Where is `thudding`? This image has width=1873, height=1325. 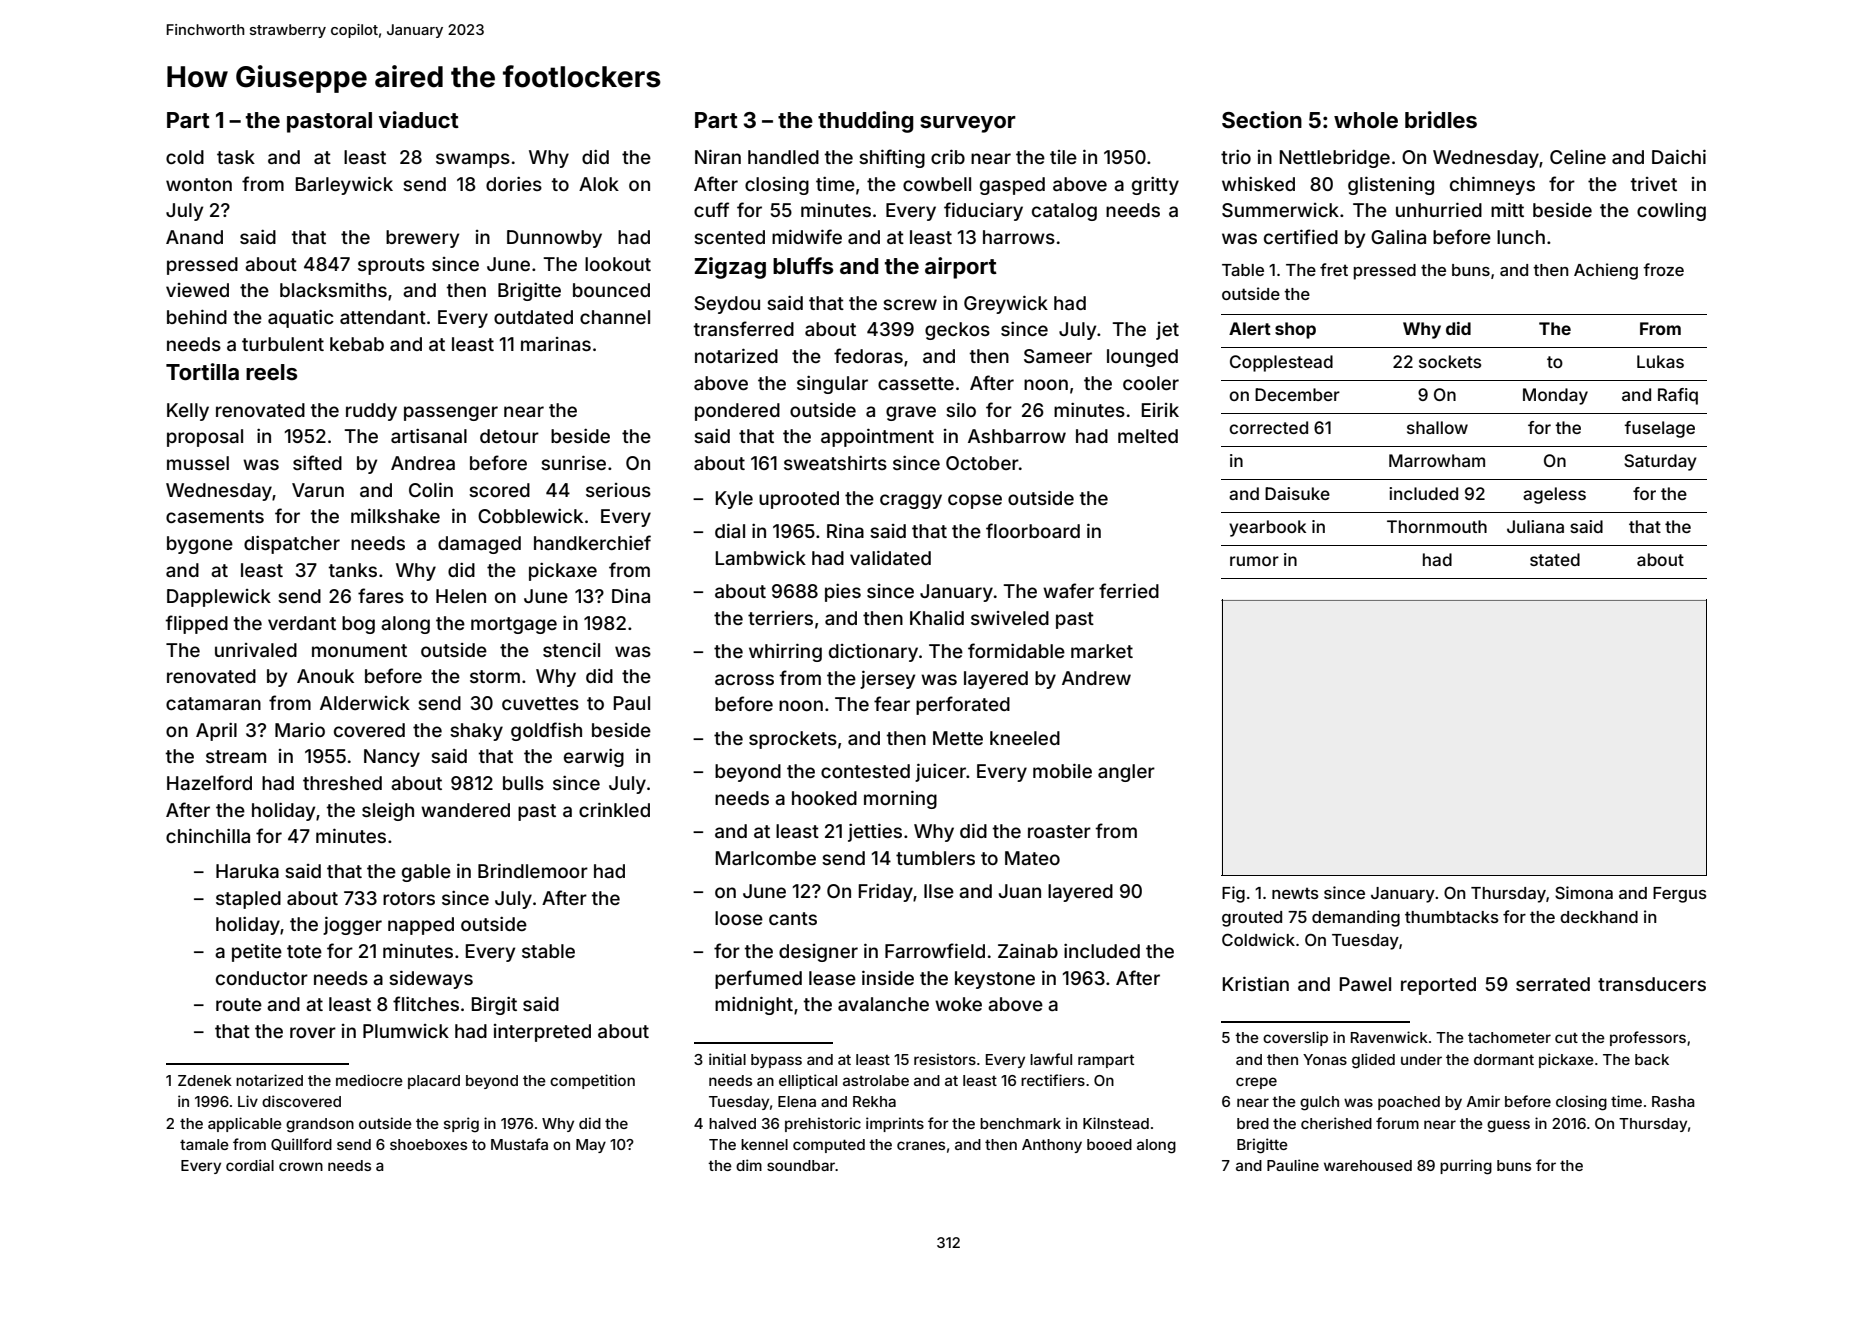 thudding is located at coordinates (866, 122).
